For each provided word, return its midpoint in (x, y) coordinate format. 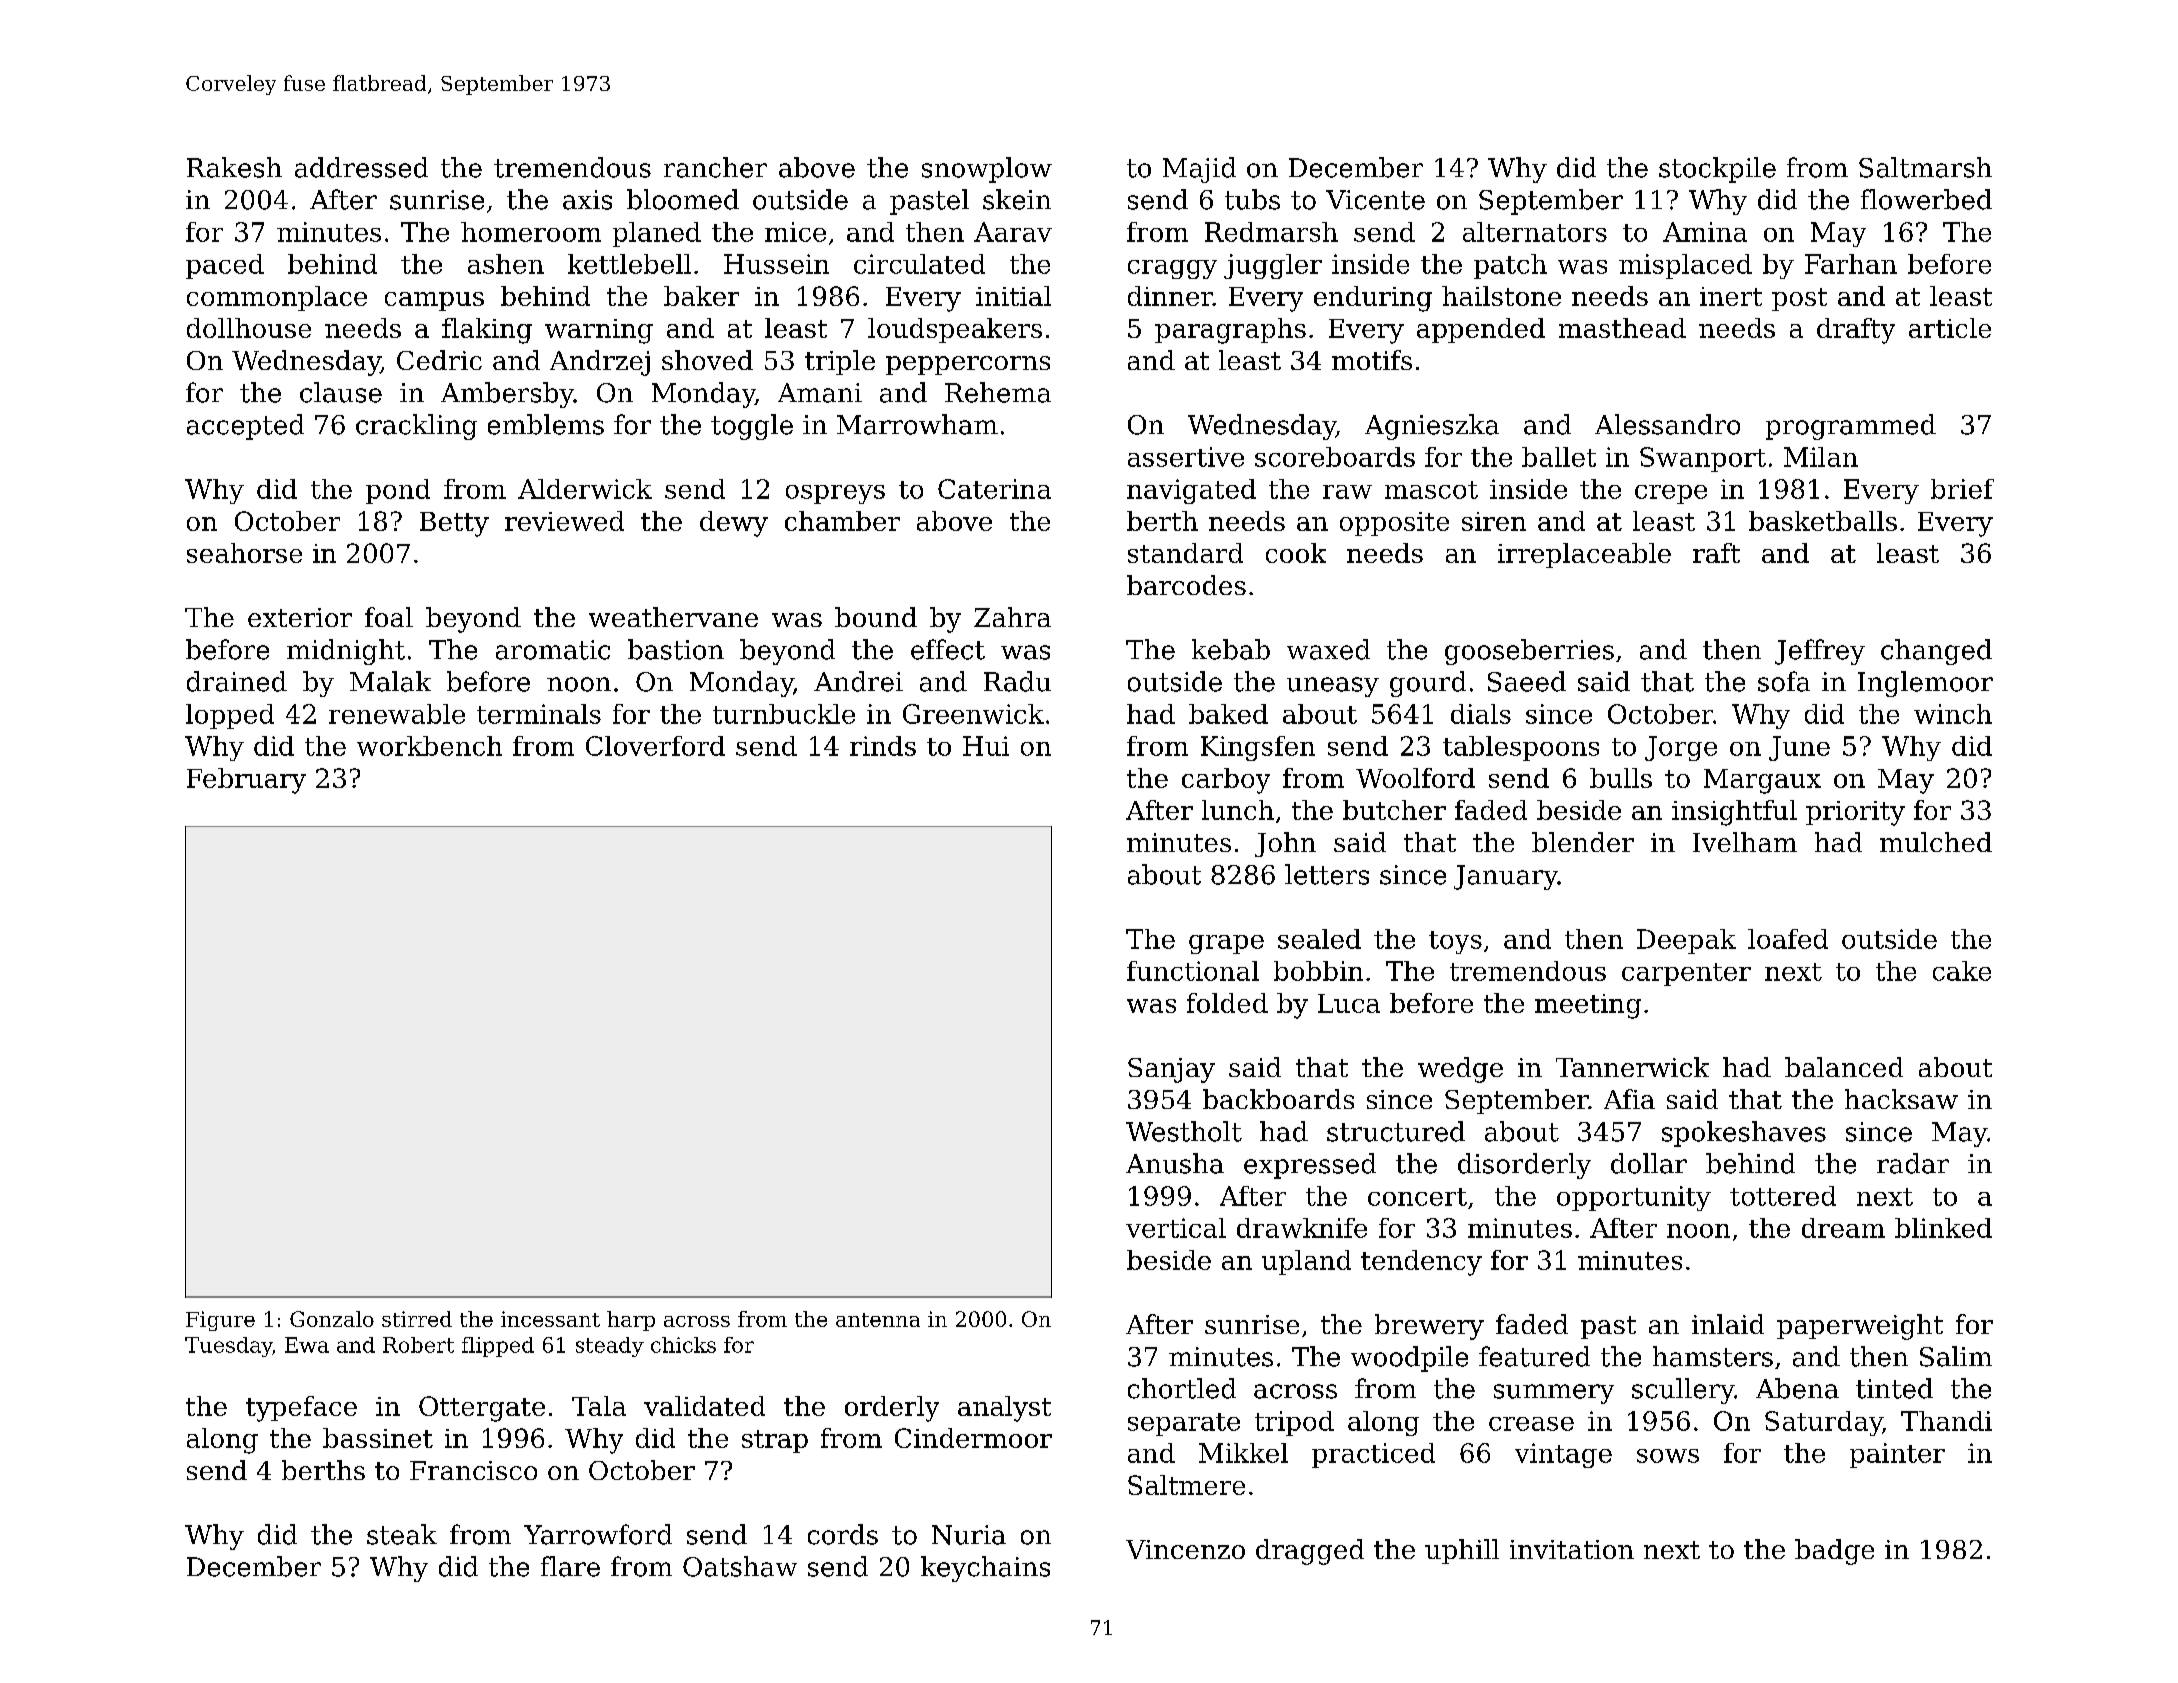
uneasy (1333, 687)
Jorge (1681, 748)
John (1285, 844)
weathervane (673, 617)
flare (570, 1566)
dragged (1310, 1552)
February (246, 781)
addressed (361, 167)
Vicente (1375, 200)
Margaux (1762, 781)
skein (1017, 199)
